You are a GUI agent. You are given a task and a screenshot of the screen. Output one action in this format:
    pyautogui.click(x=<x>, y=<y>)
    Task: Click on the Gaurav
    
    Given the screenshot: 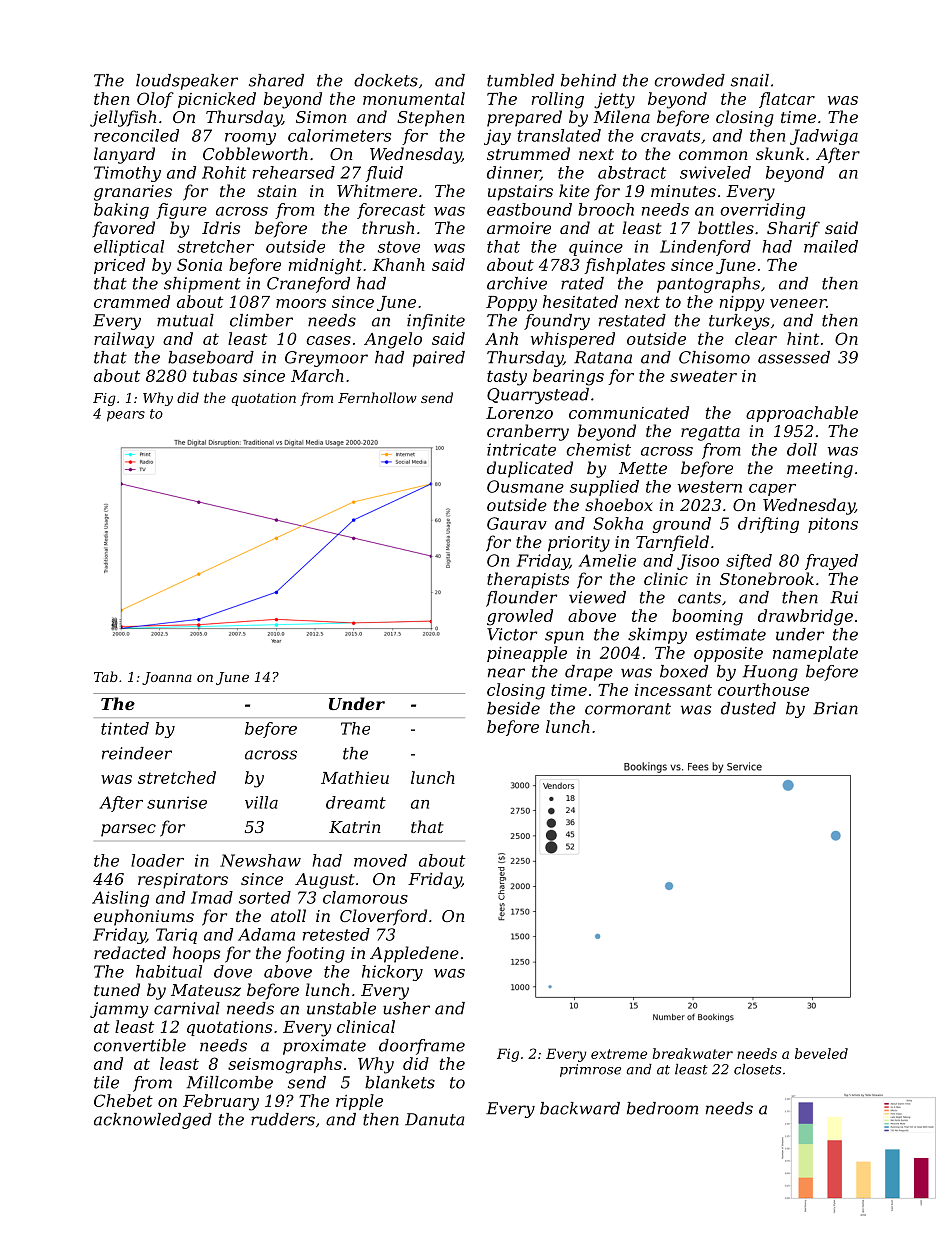 What is the action you would take?
    pyautogui.click(x=517, y=523)
